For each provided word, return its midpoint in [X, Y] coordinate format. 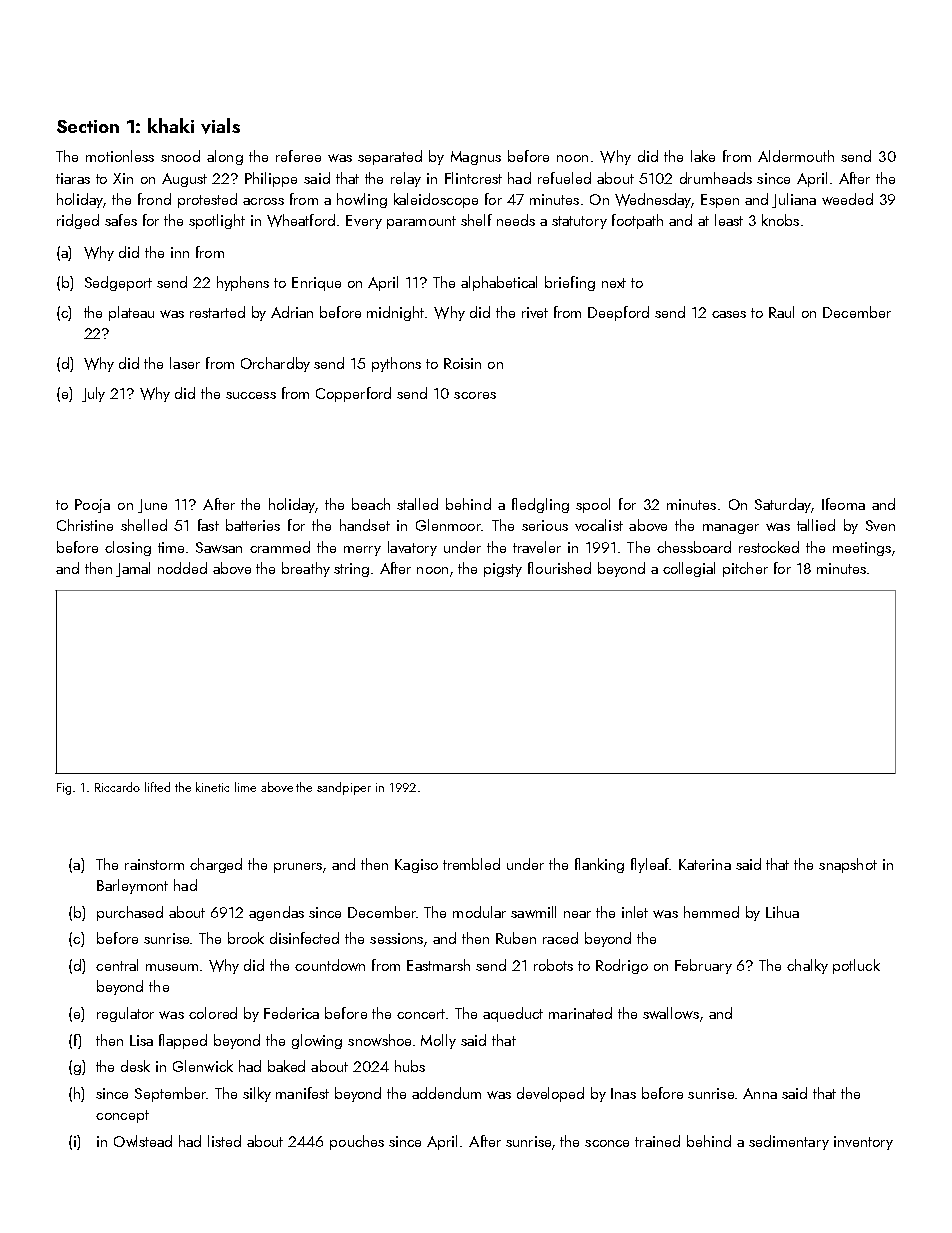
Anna [760, 1093]
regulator [125, 1014]
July [93, 394]
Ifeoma [843, 504]
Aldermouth [796, 156]
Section [88, 126]
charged [216, 865]
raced [560, 938]
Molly [438, 1041]
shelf [476, 220]
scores [475, 395]
